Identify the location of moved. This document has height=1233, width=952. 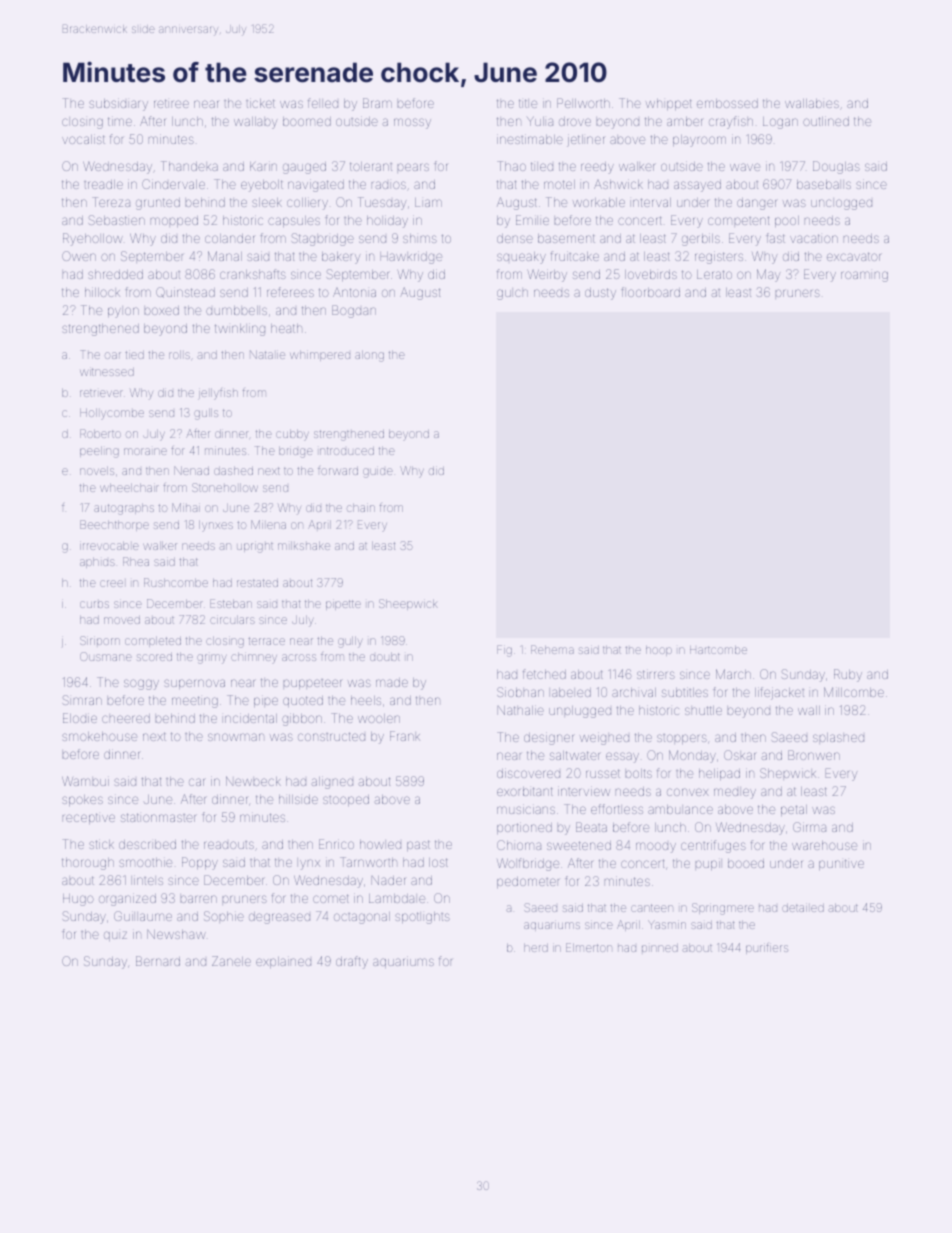
(122, 620).
